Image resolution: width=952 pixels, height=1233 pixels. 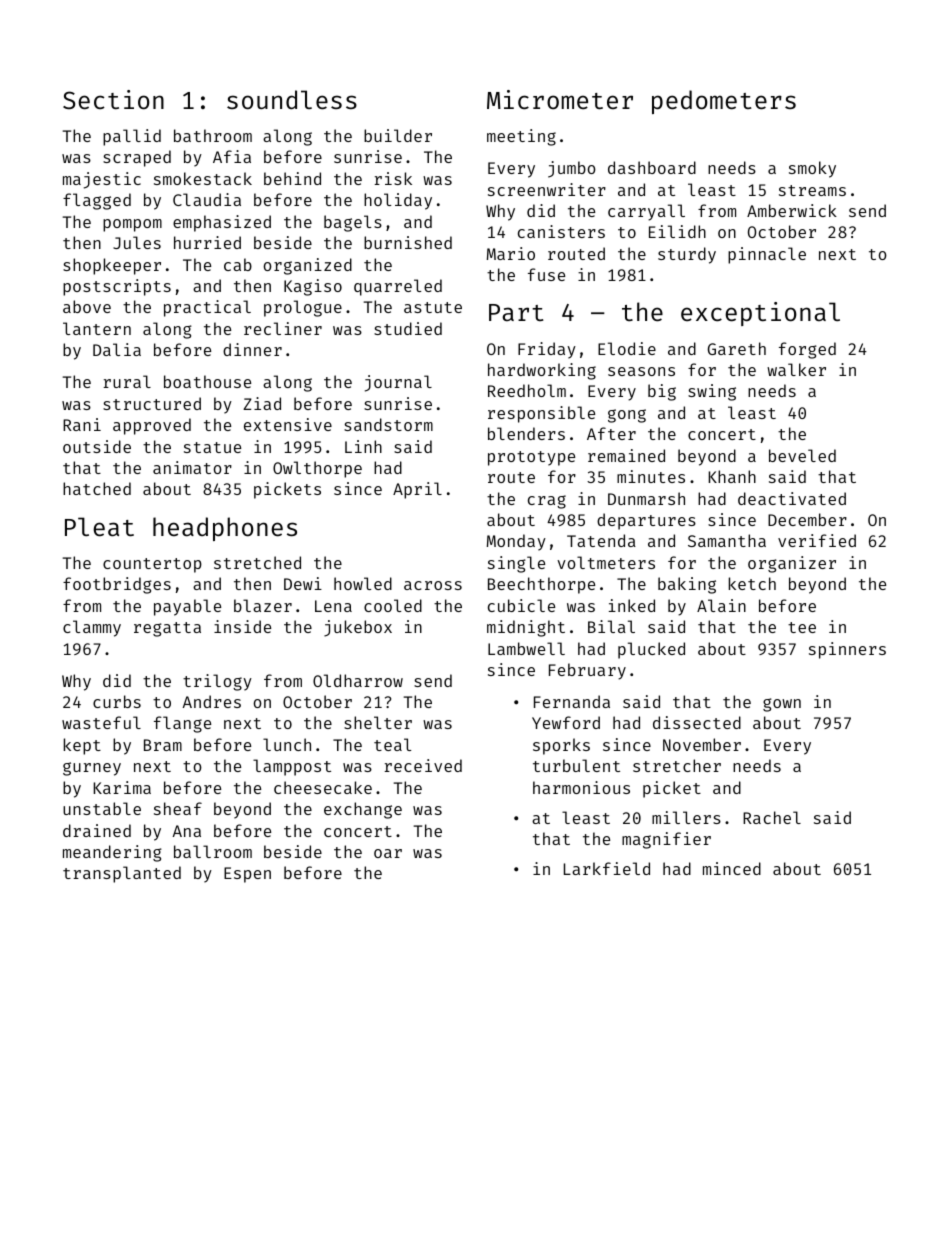 I want to click on pedometers, so click(x=724, y=102).
